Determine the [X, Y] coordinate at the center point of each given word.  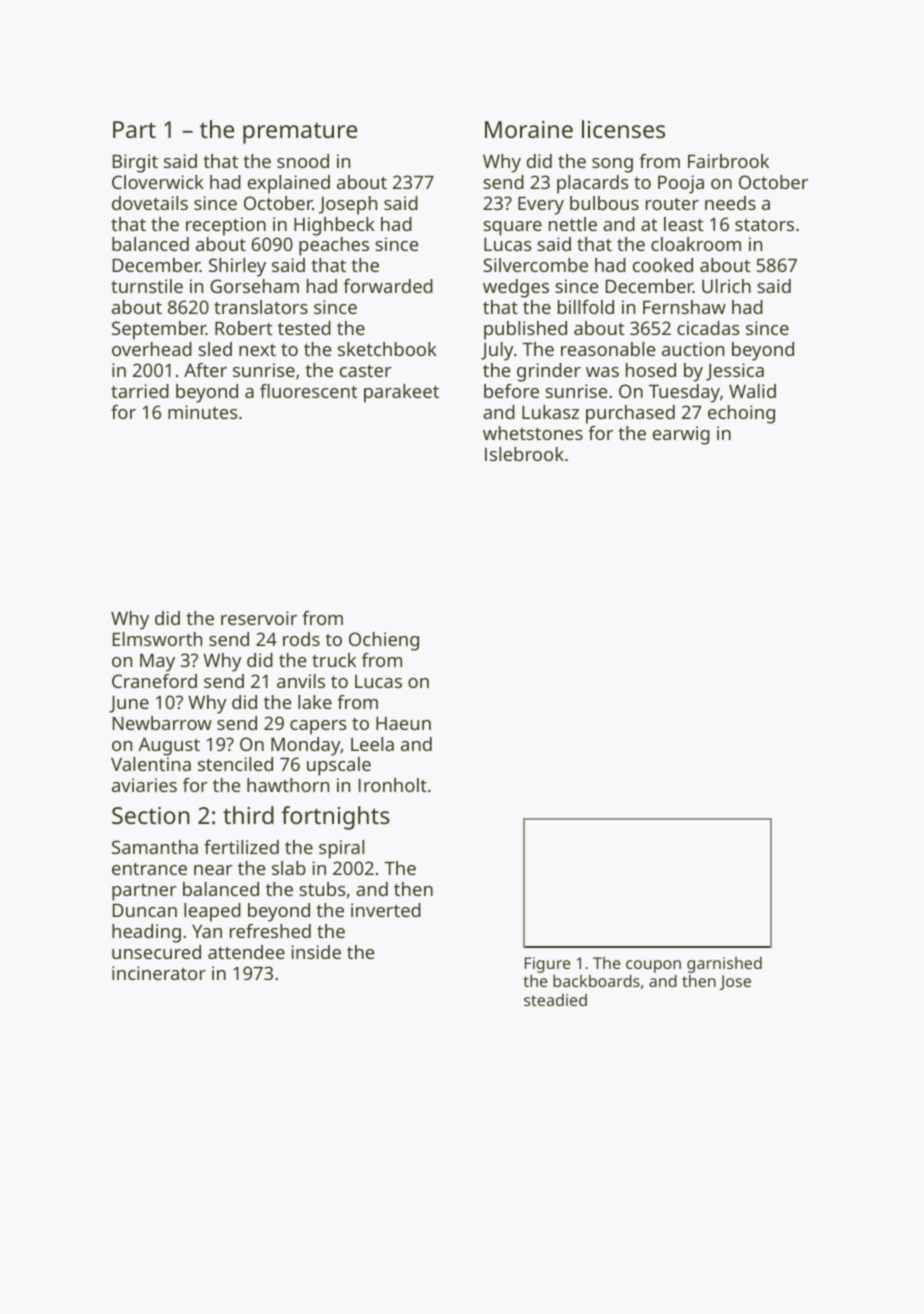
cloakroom [696, 244]
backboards [596, 980]
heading [146, 933]
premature [300, 133]
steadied [555, 1000]
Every [541, 206]
